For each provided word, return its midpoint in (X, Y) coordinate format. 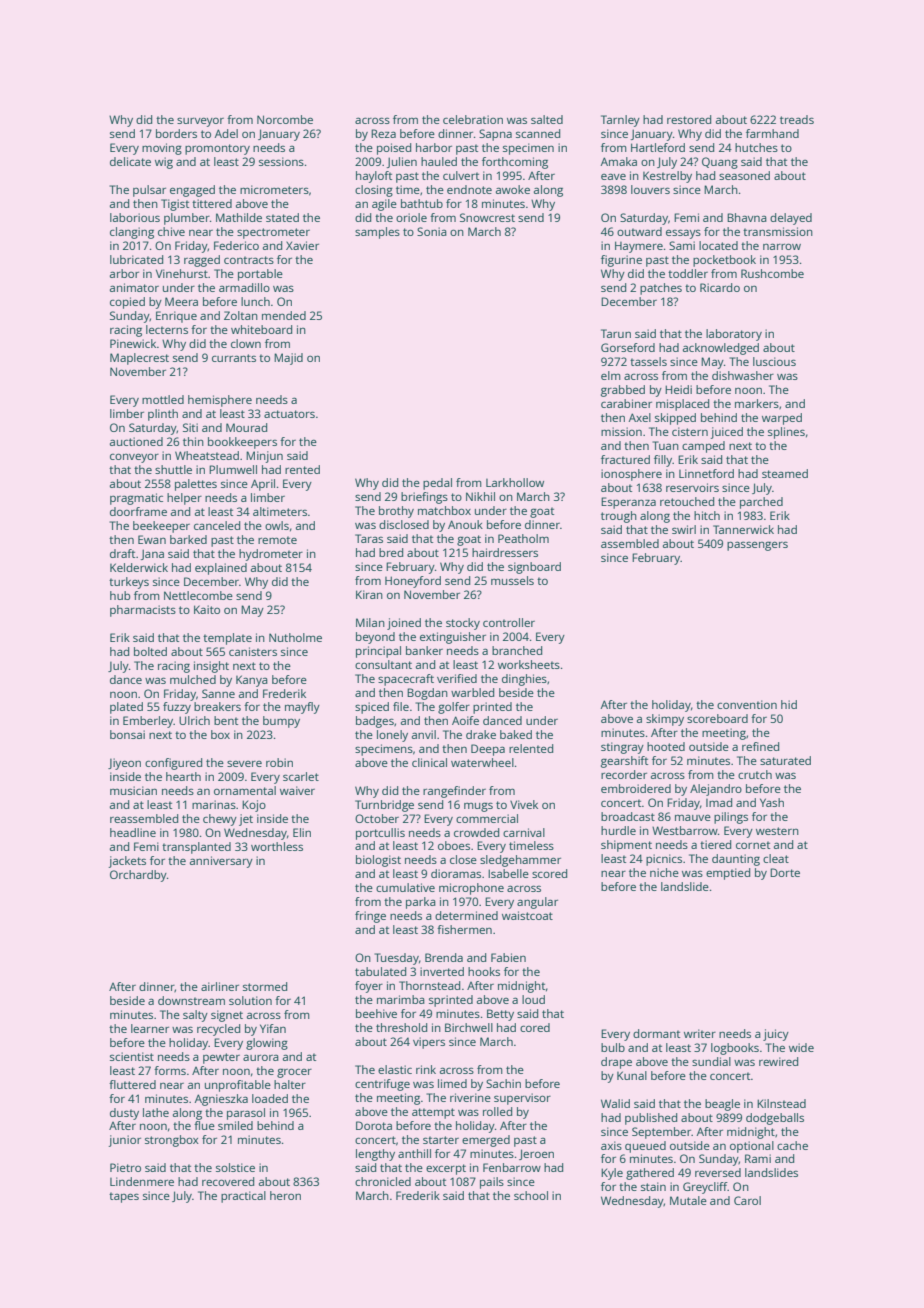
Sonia (432, 231)
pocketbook (724, 261)
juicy (776, 1035)
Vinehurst (182, 273)
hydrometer (271, 555)
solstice (235, 1167)
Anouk (465, 524)
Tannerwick (743, 529)
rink (426, 1069)
